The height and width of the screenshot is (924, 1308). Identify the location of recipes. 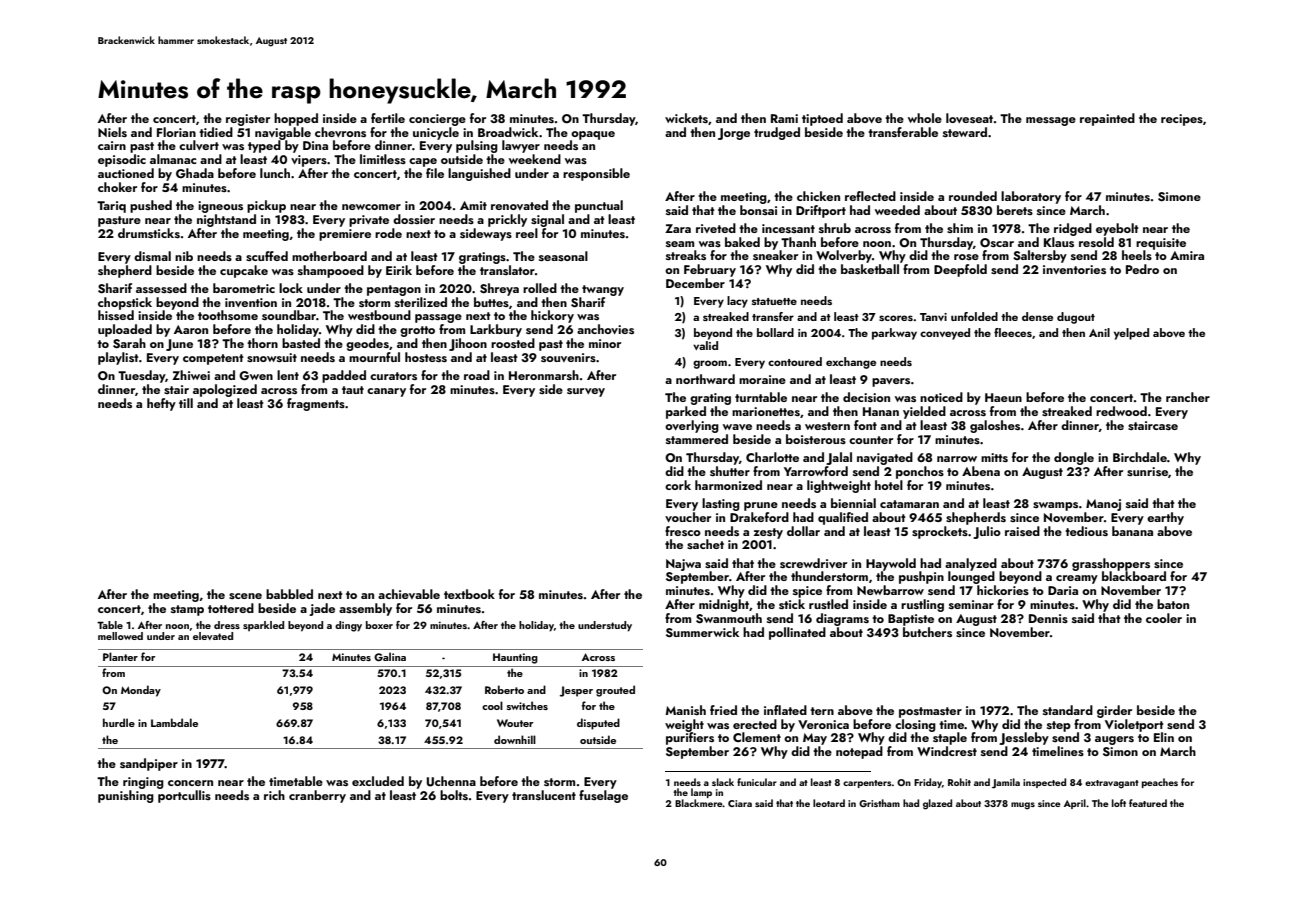
(1182, 120).
